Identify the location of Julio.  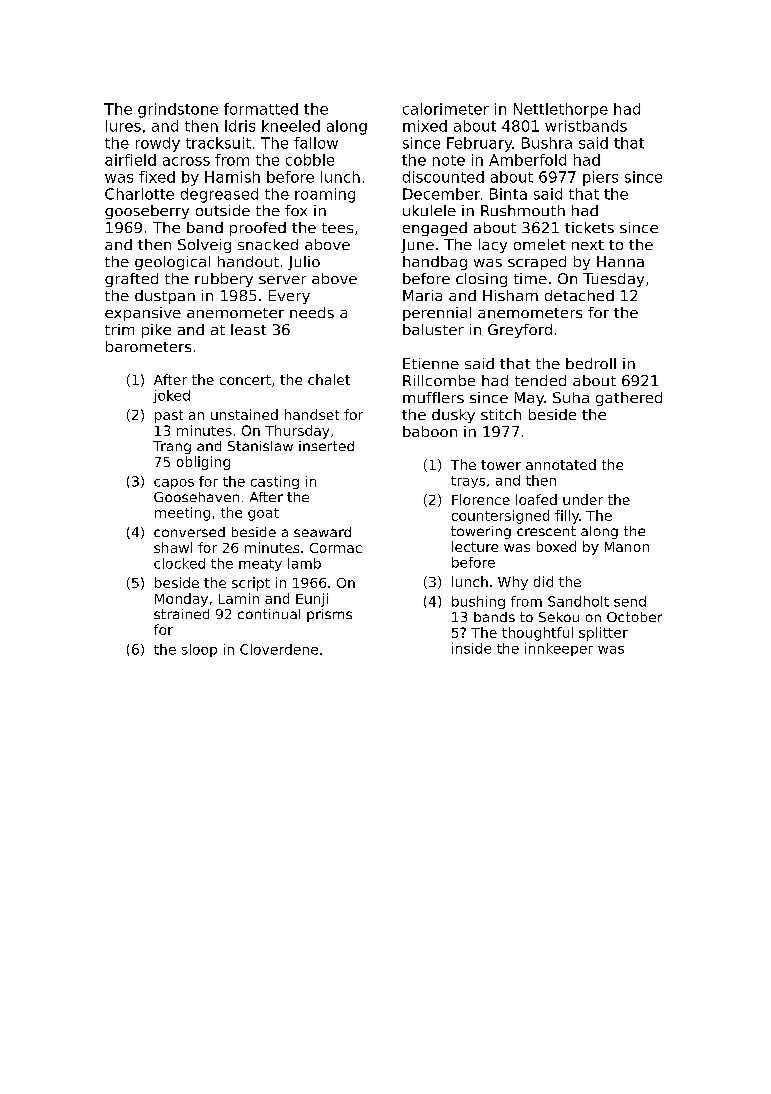
(304, 263).
